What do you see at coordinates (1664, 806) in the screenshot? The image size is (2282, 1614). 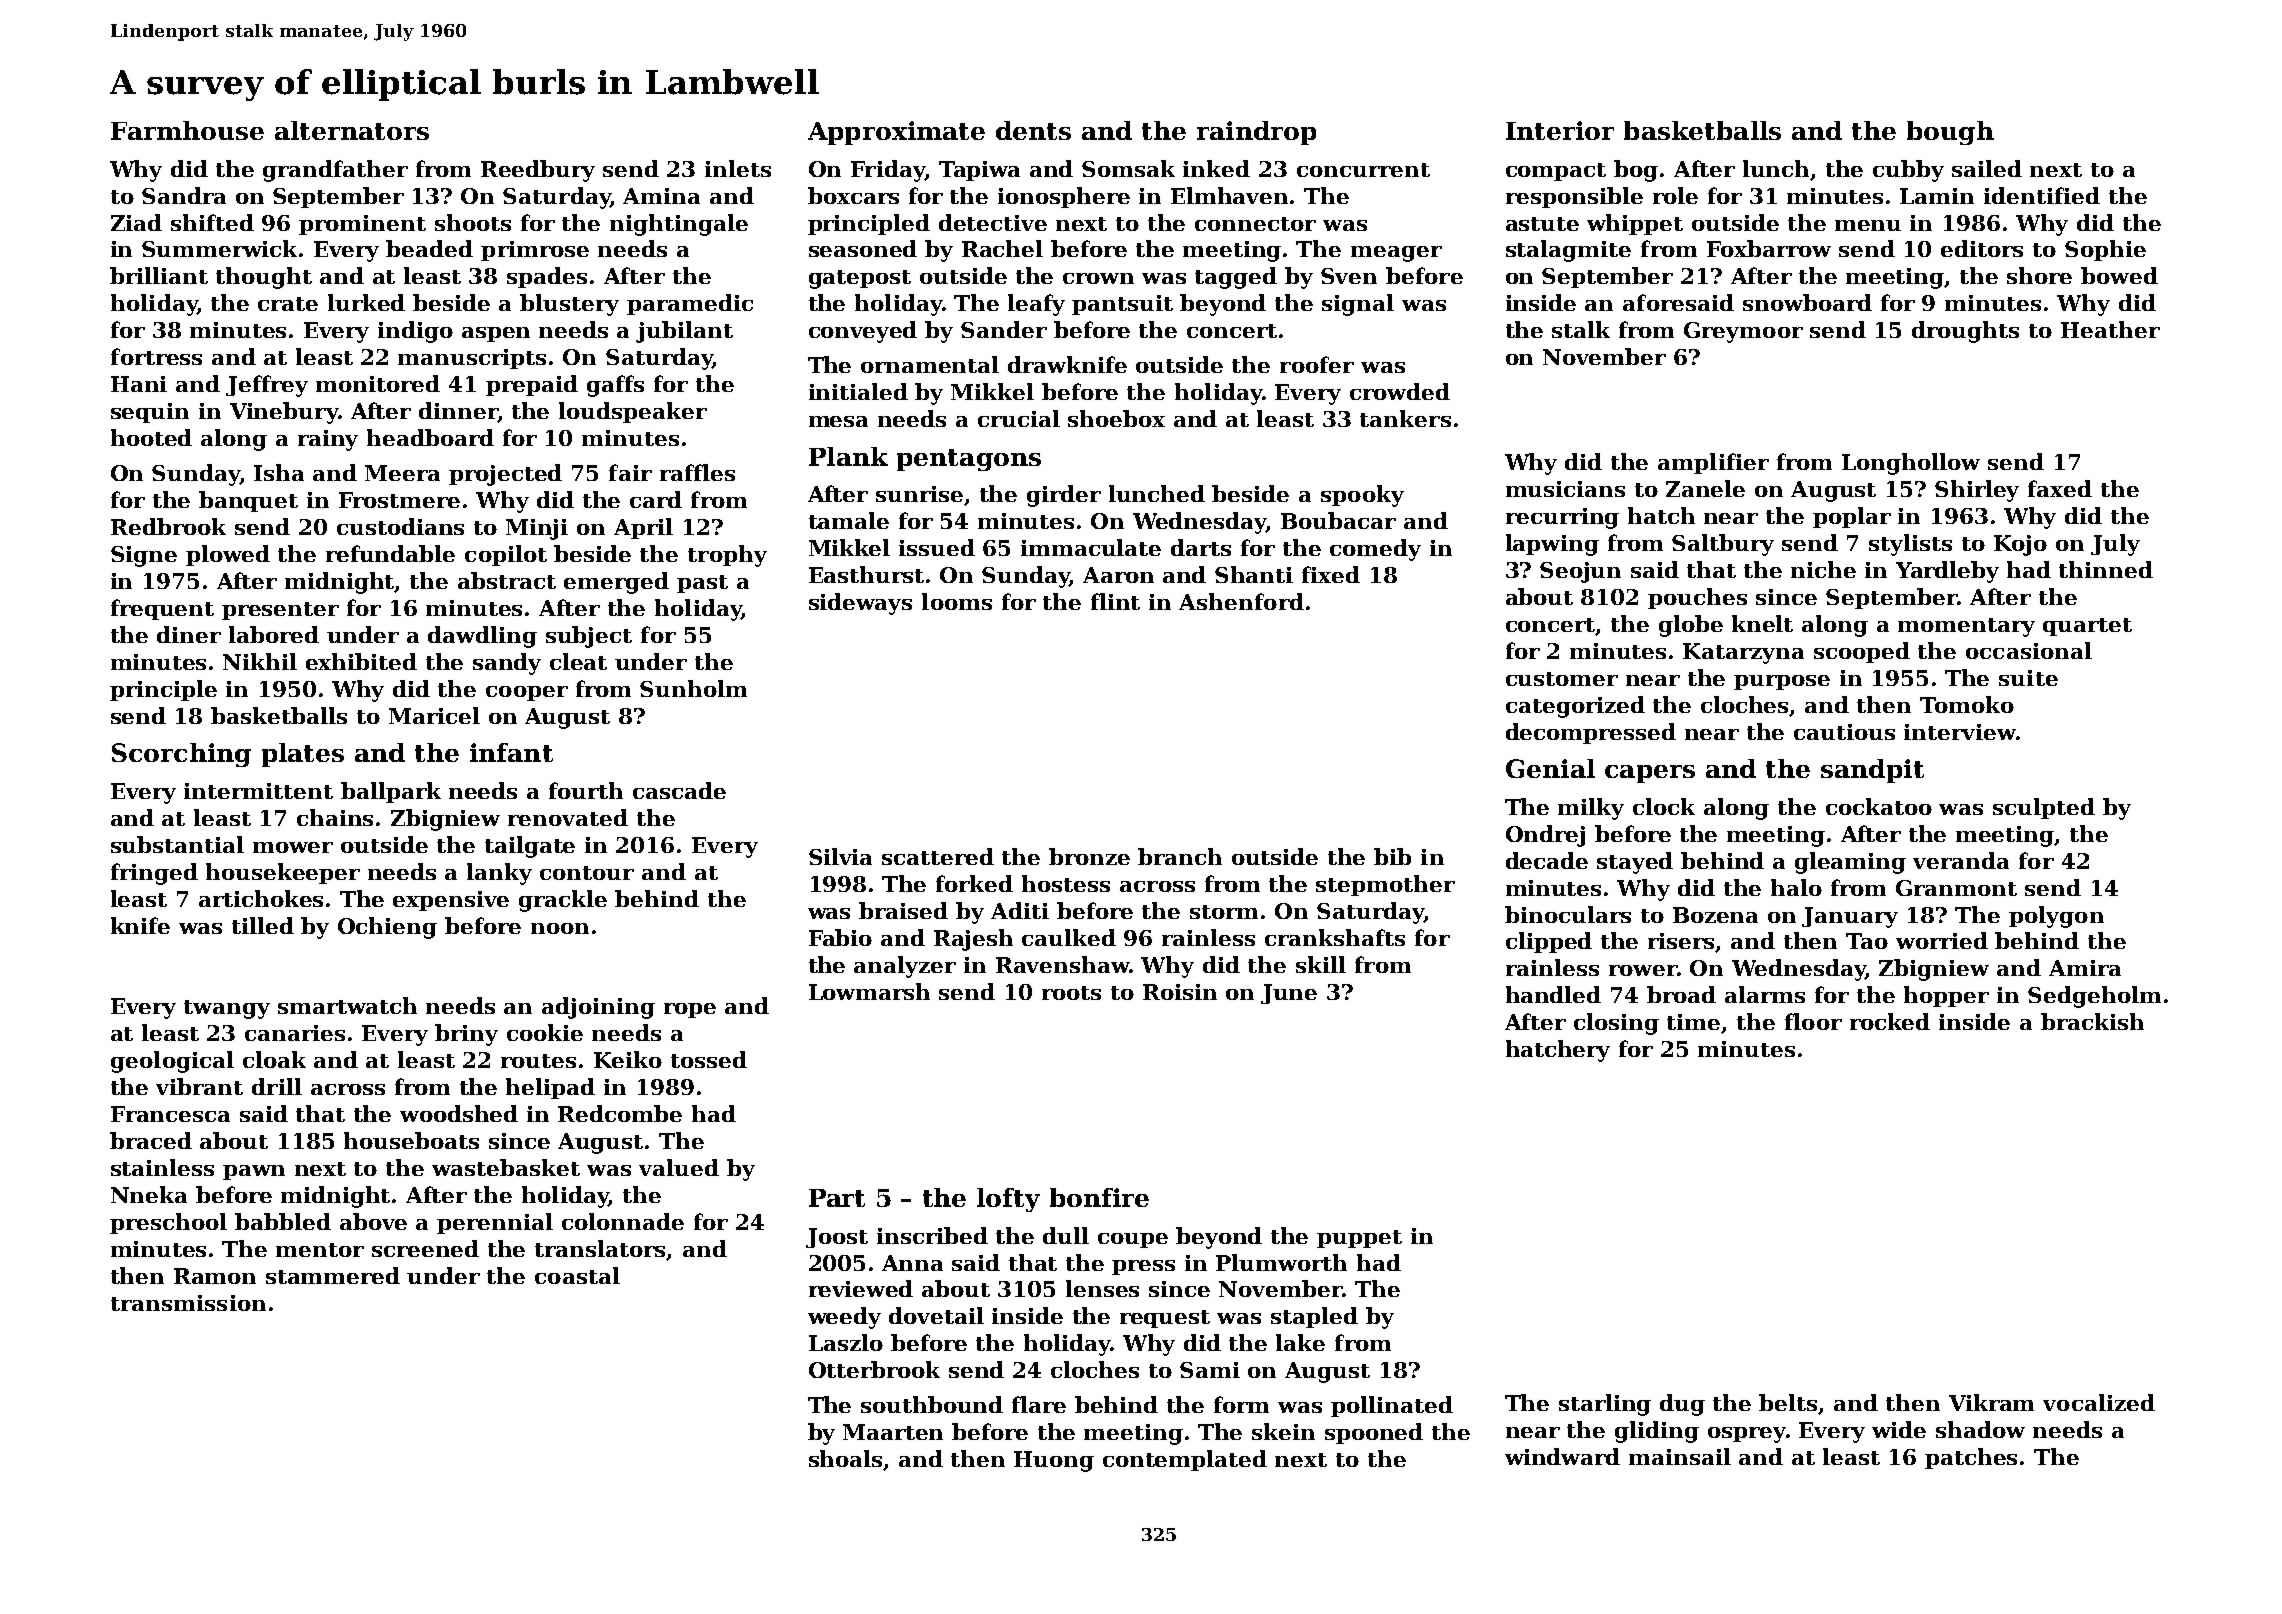 I see `clock` at bounding box center [1664, 806].
